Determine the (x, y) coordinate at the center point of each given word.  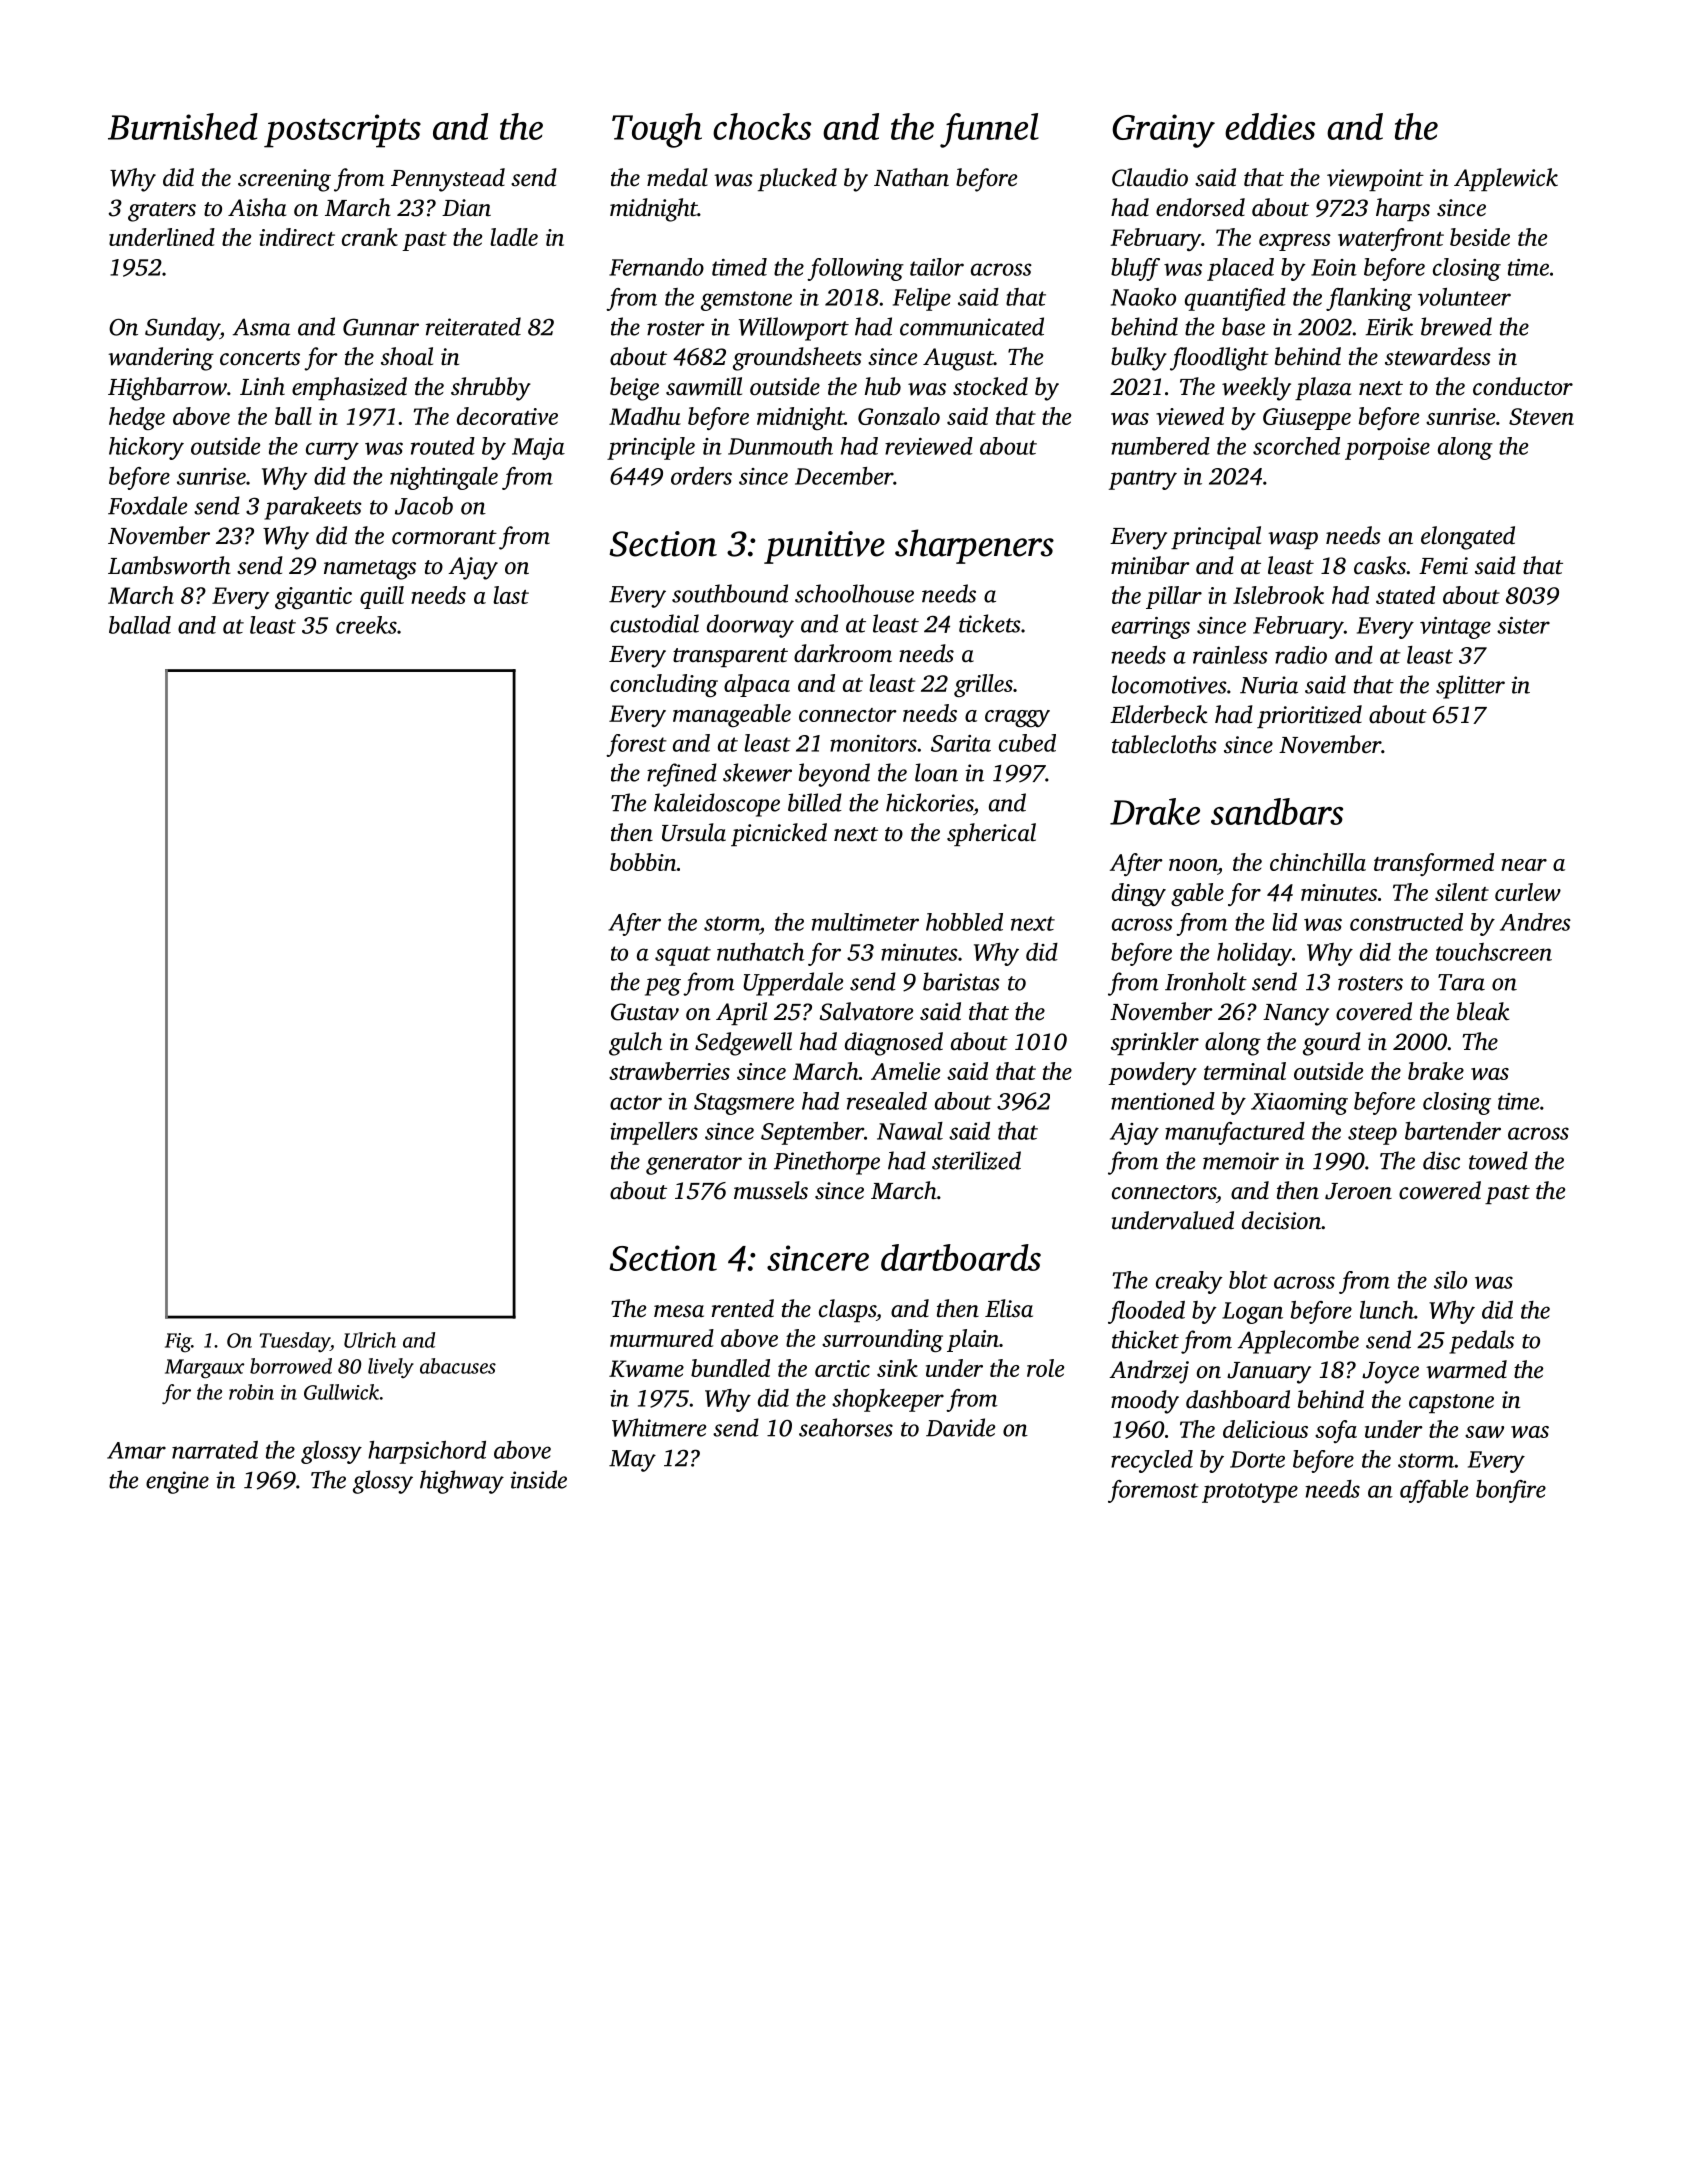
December (844, 476)
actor (636, 1102)
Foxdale (147, 505)
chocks (762, 126)
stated (1405, 595)
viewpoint (1375, 180)
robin (251, 1392)
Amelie (905, 1071)
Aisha (257, 207)
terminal (1245, 1071)
